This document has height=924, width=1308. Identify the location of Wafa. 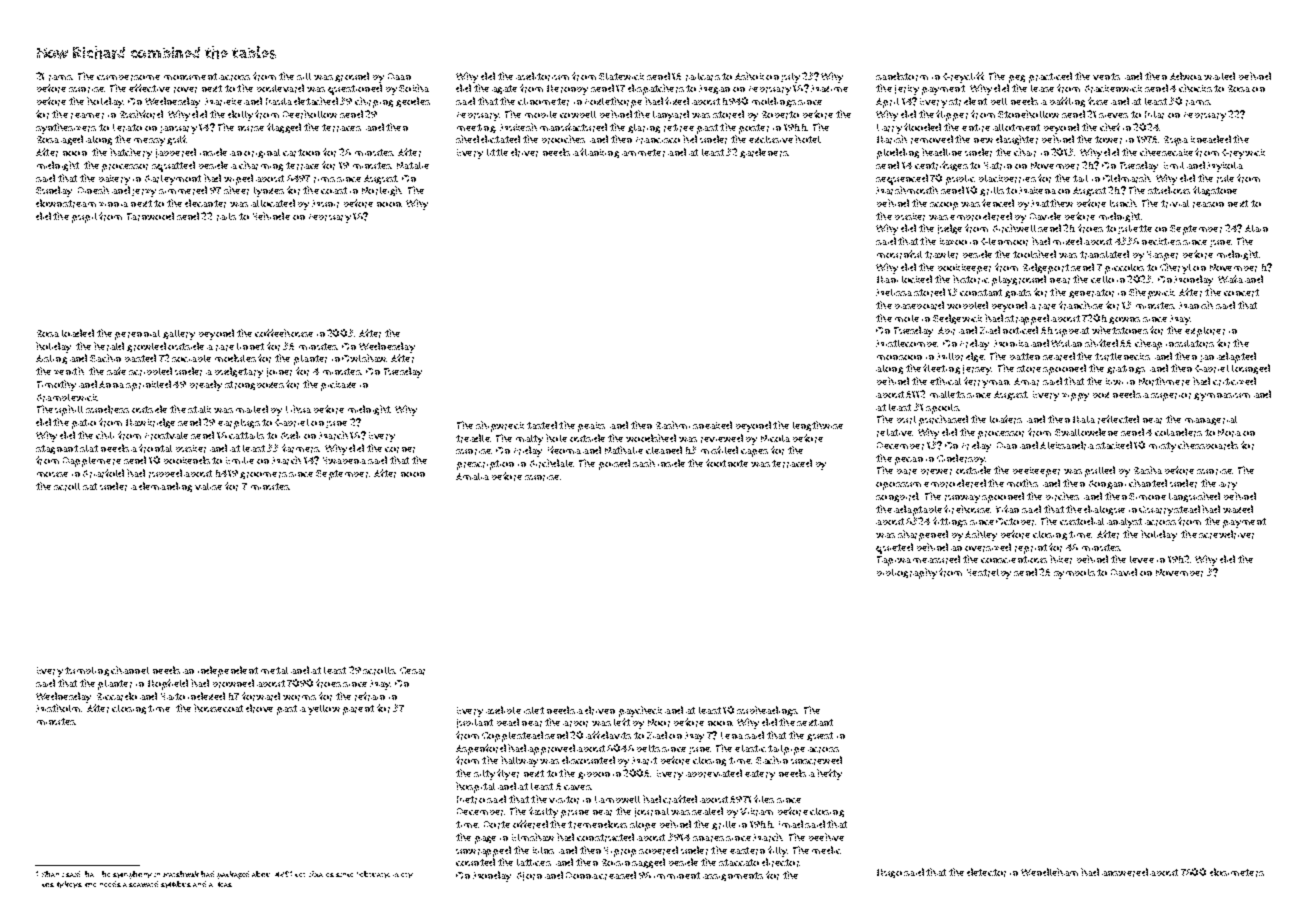
(1230, 279).
